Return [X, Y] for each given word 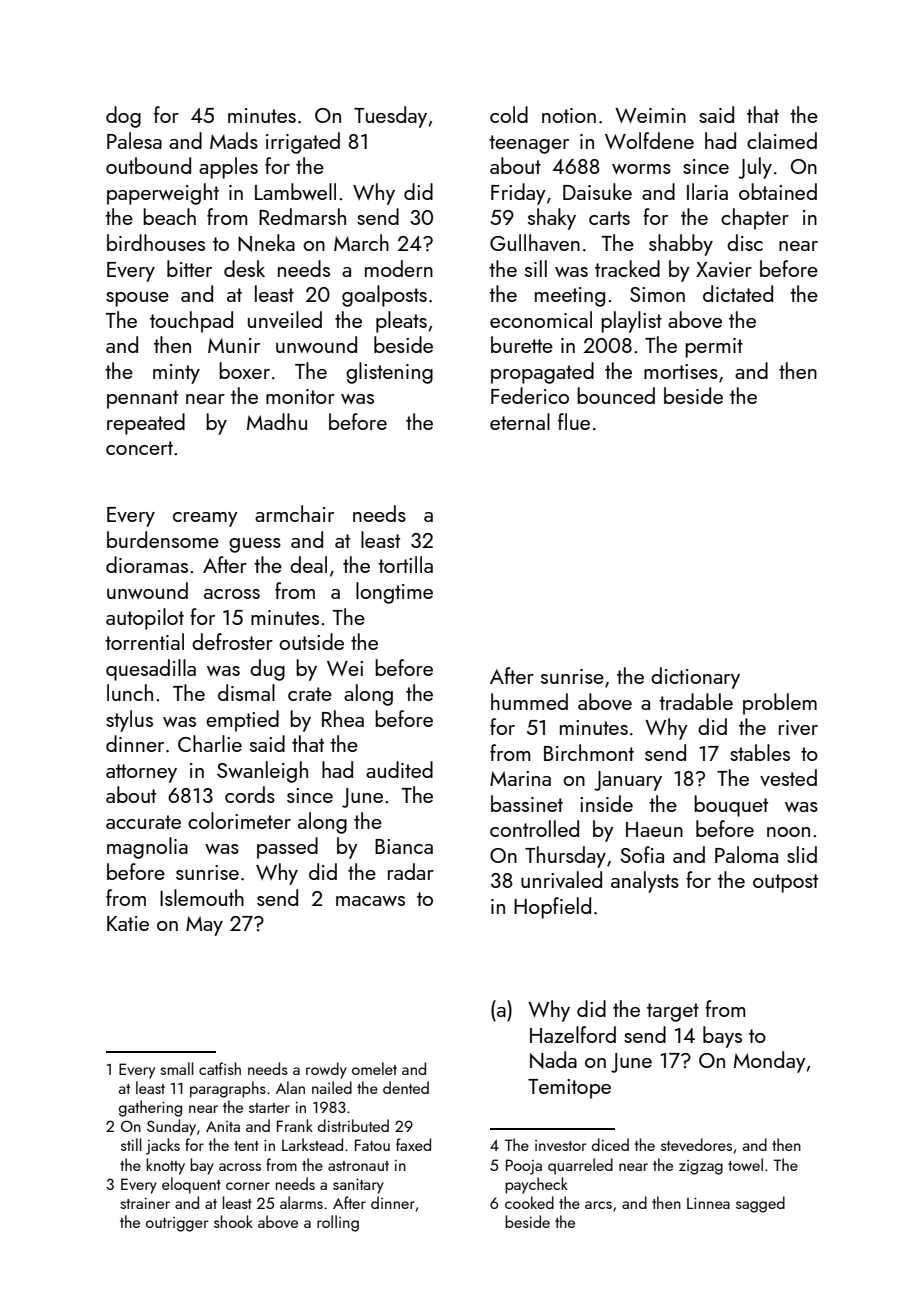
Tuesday [390, 117]
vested [788, 777]
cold [509, 114]
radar [411, 871]
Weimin [650, 115]
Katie [128, 923]
